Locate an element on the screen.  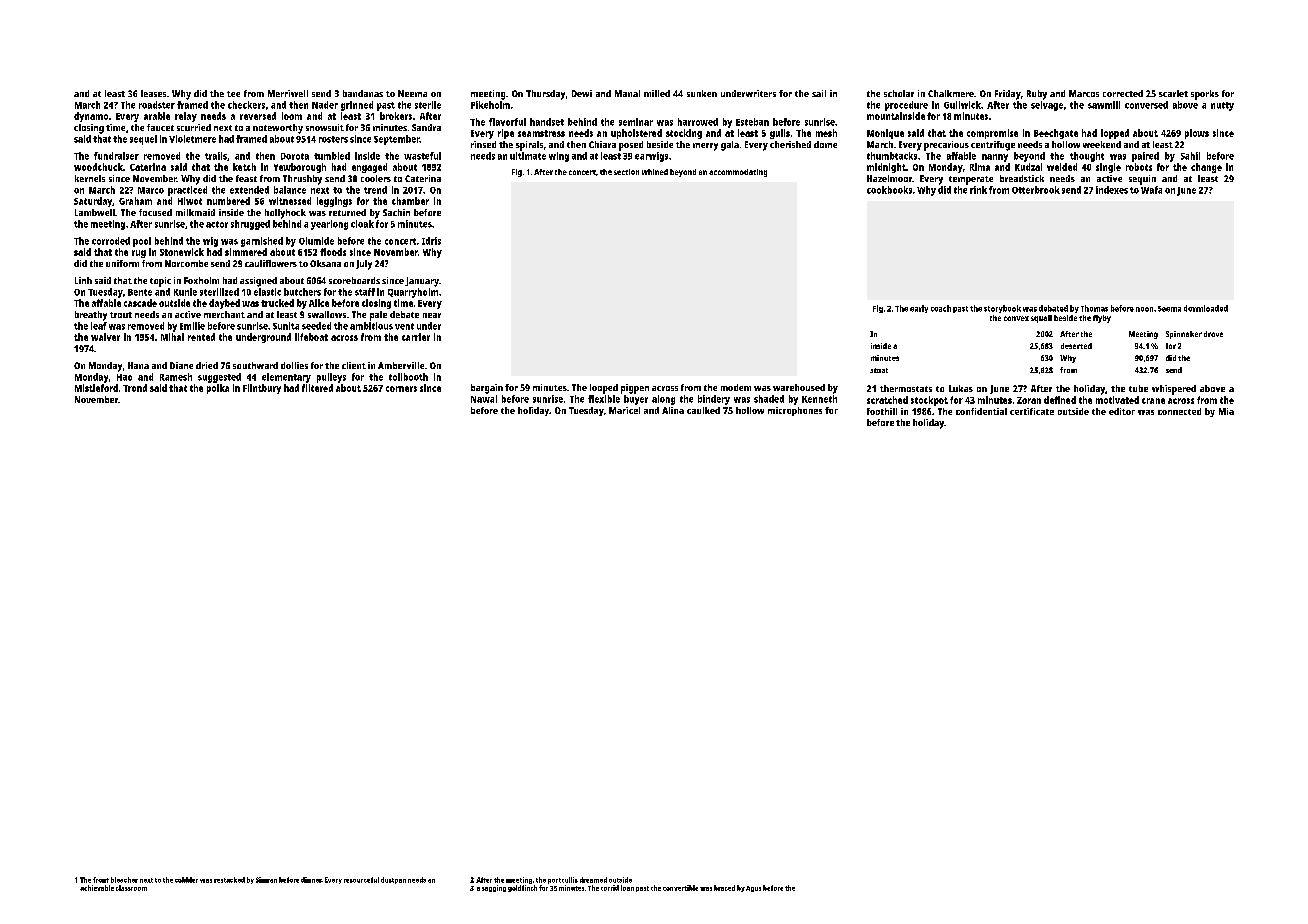
achievable is located at coordinates (97, 888).
